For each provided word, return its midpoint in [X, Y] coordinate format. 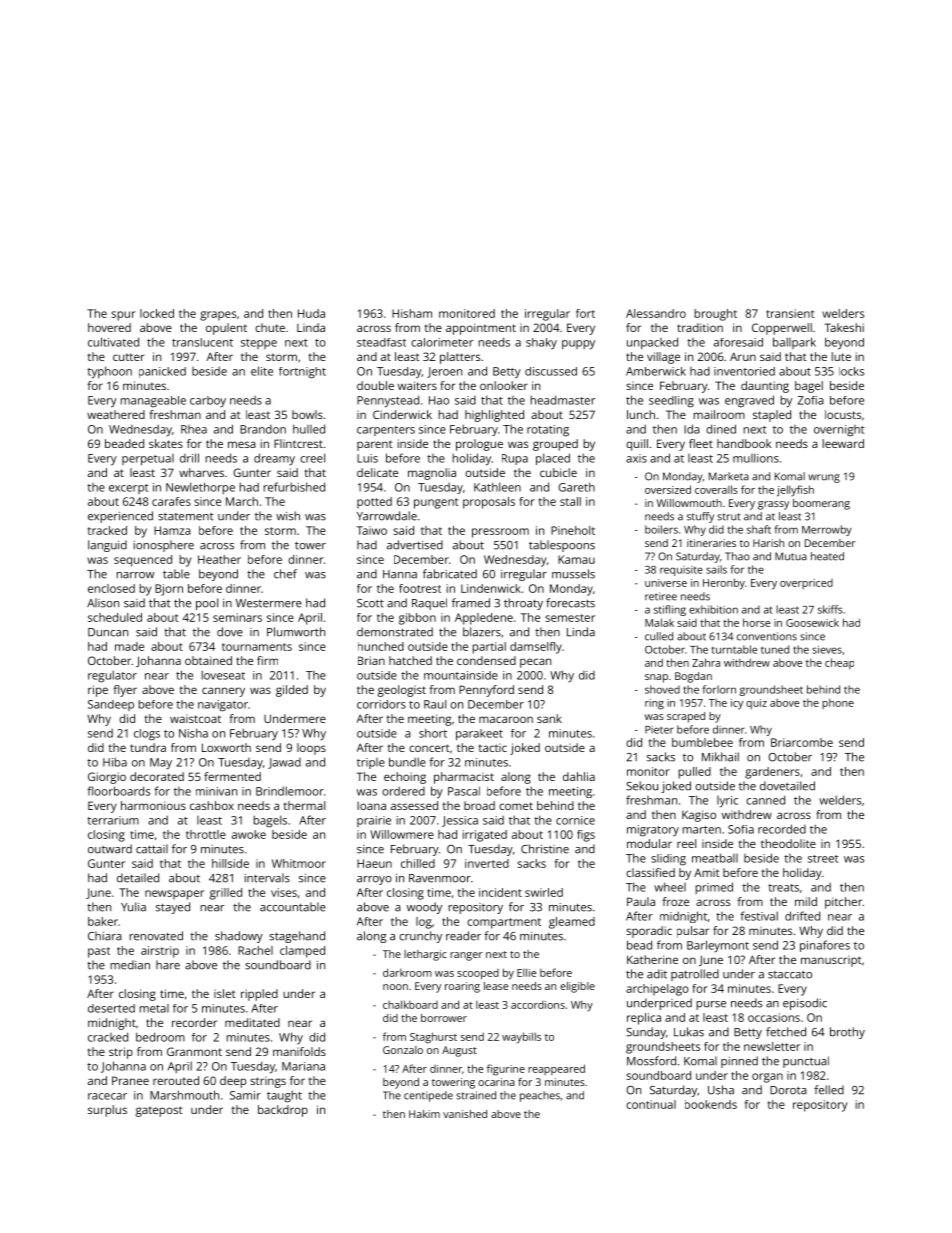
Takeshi [844, 327]
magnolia [432, 474]
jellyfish [795, 491]
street [823, 859]
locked [157, 313]
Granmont [194, 1051]
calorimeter [442, 342]
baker [103, 921]
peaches [540, 1096]
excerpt [129, 489]
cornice [575, 820]
